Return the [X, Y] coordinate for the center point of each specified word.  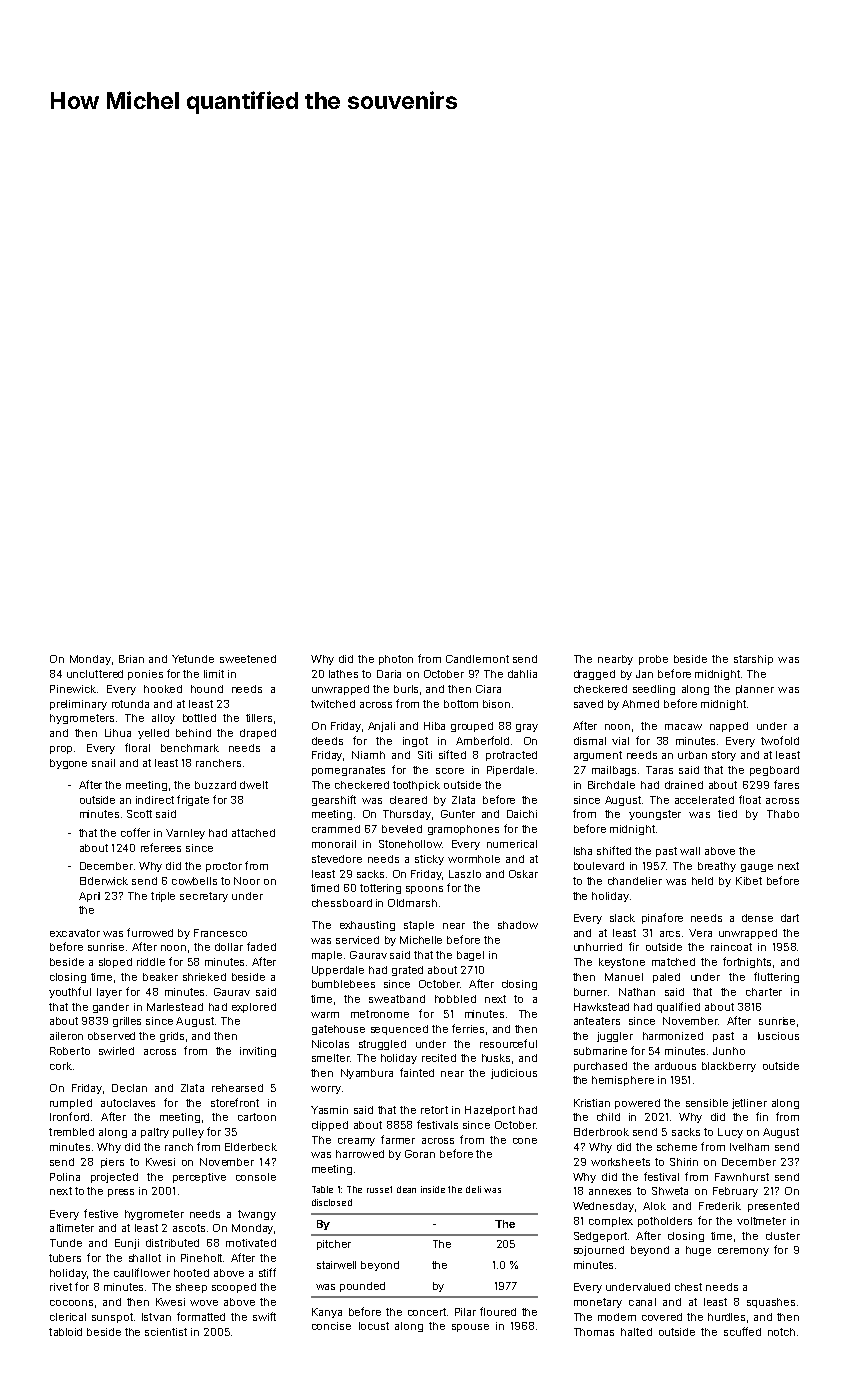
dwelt [254, 785]
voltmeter [761, 1221]
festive [101, 1213]
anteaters [597, 1021]
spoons [424, 890]
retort [434, 1110]
